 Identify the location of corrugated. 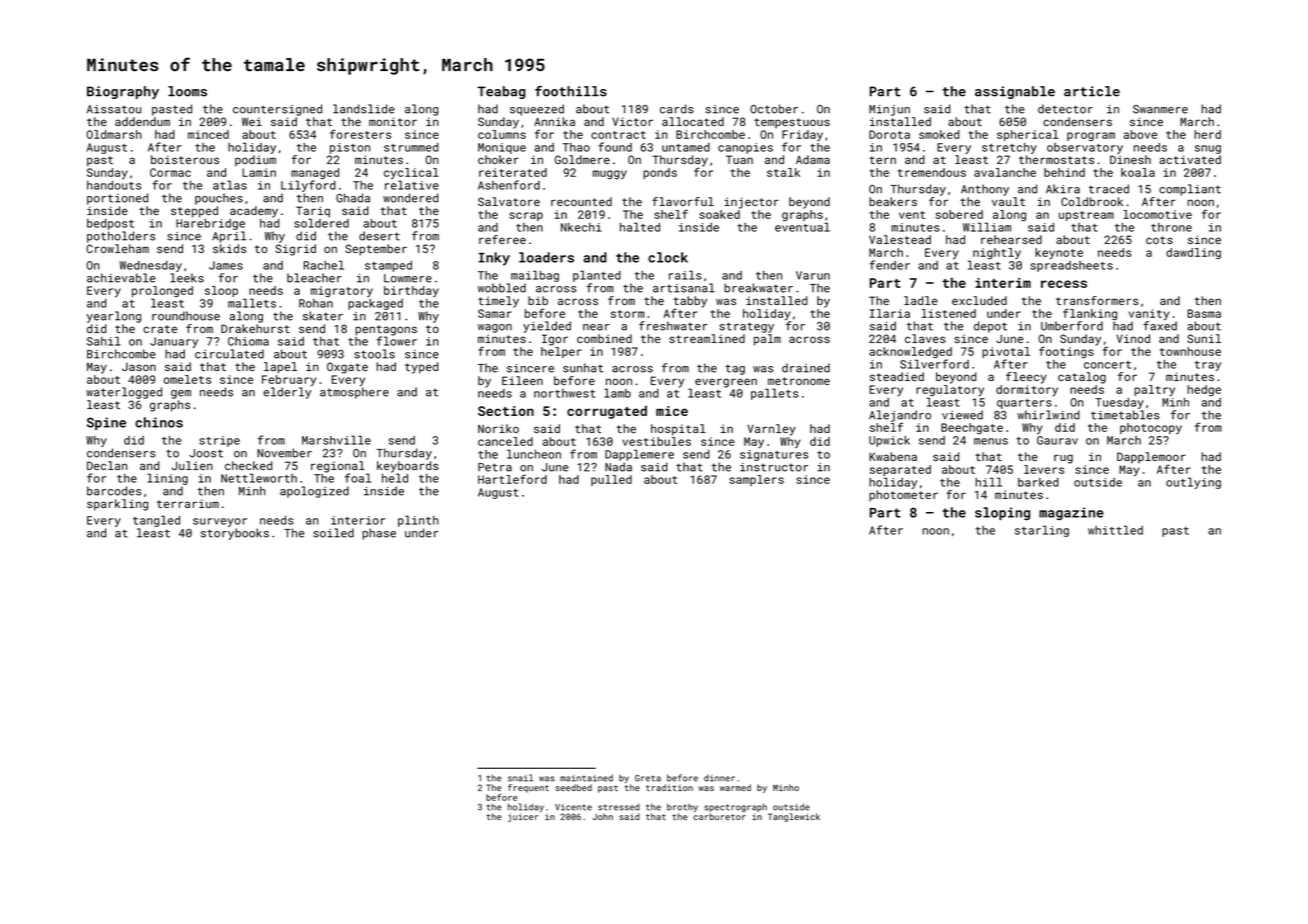
(607, 412).
